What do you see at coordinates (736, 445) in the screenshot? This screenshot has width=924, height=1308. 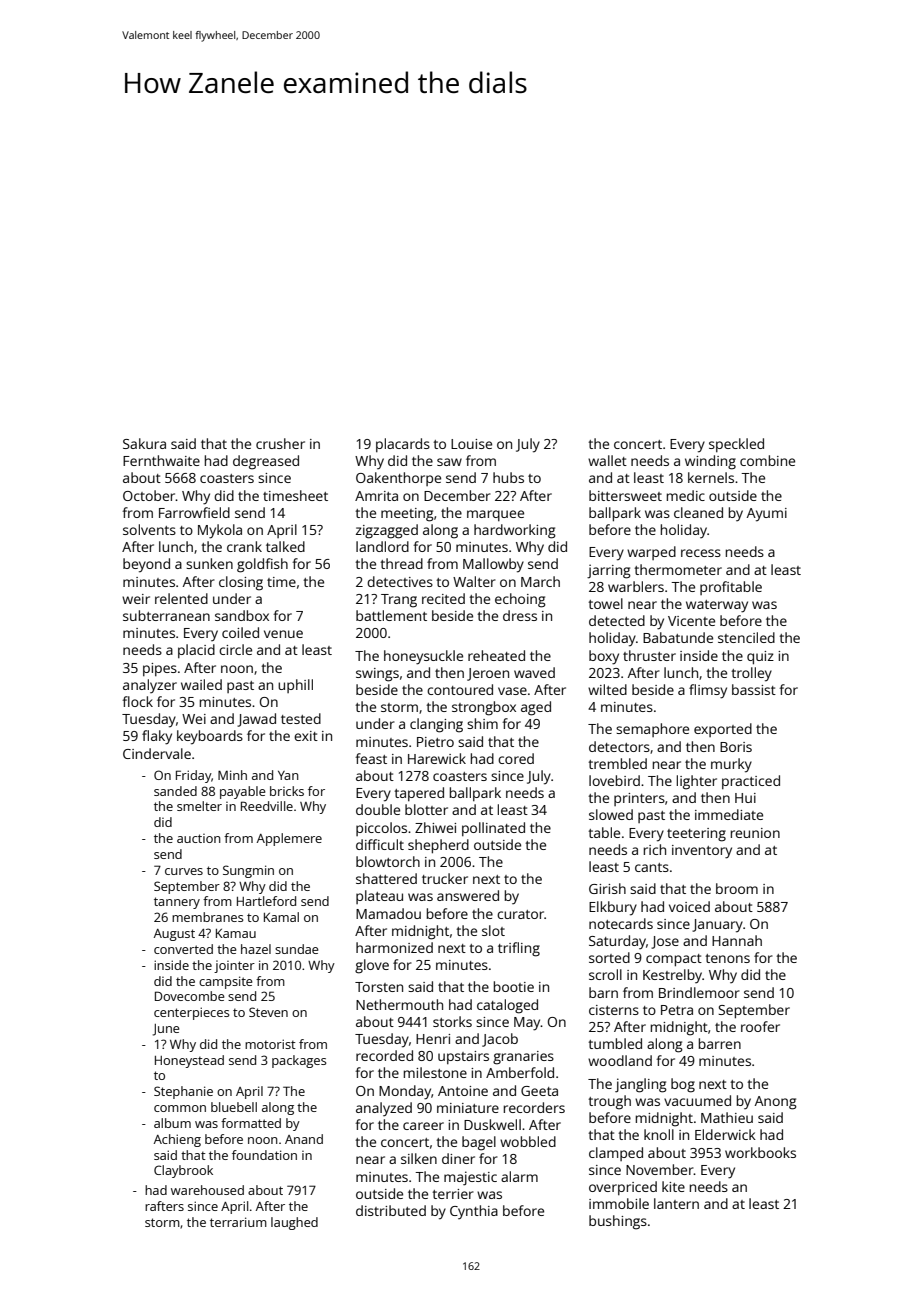 I see `speckled` at bounding box center [736, 445].
